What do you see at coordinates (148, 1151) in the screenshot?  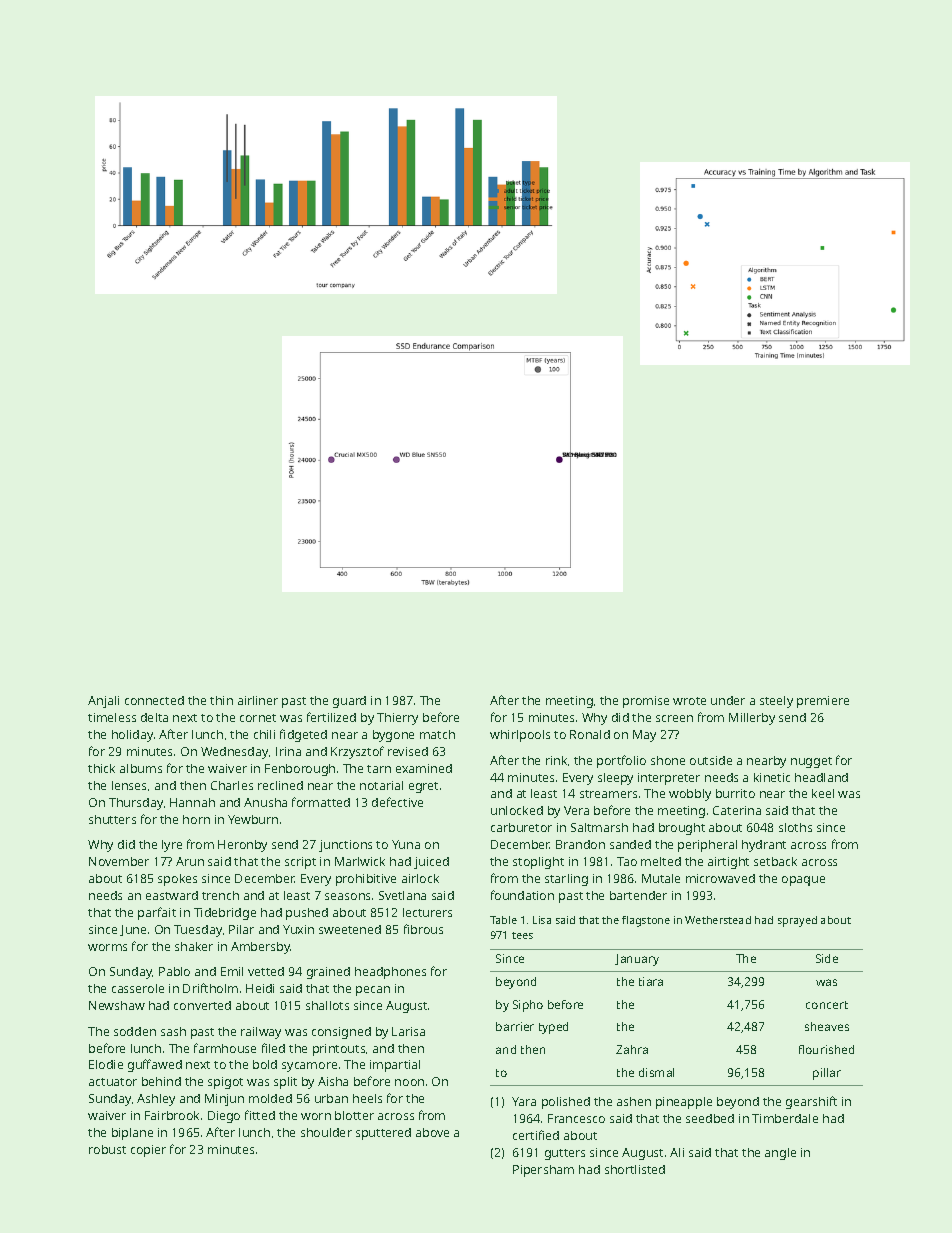 I see `copier` at bounding box center [148, 1151].
